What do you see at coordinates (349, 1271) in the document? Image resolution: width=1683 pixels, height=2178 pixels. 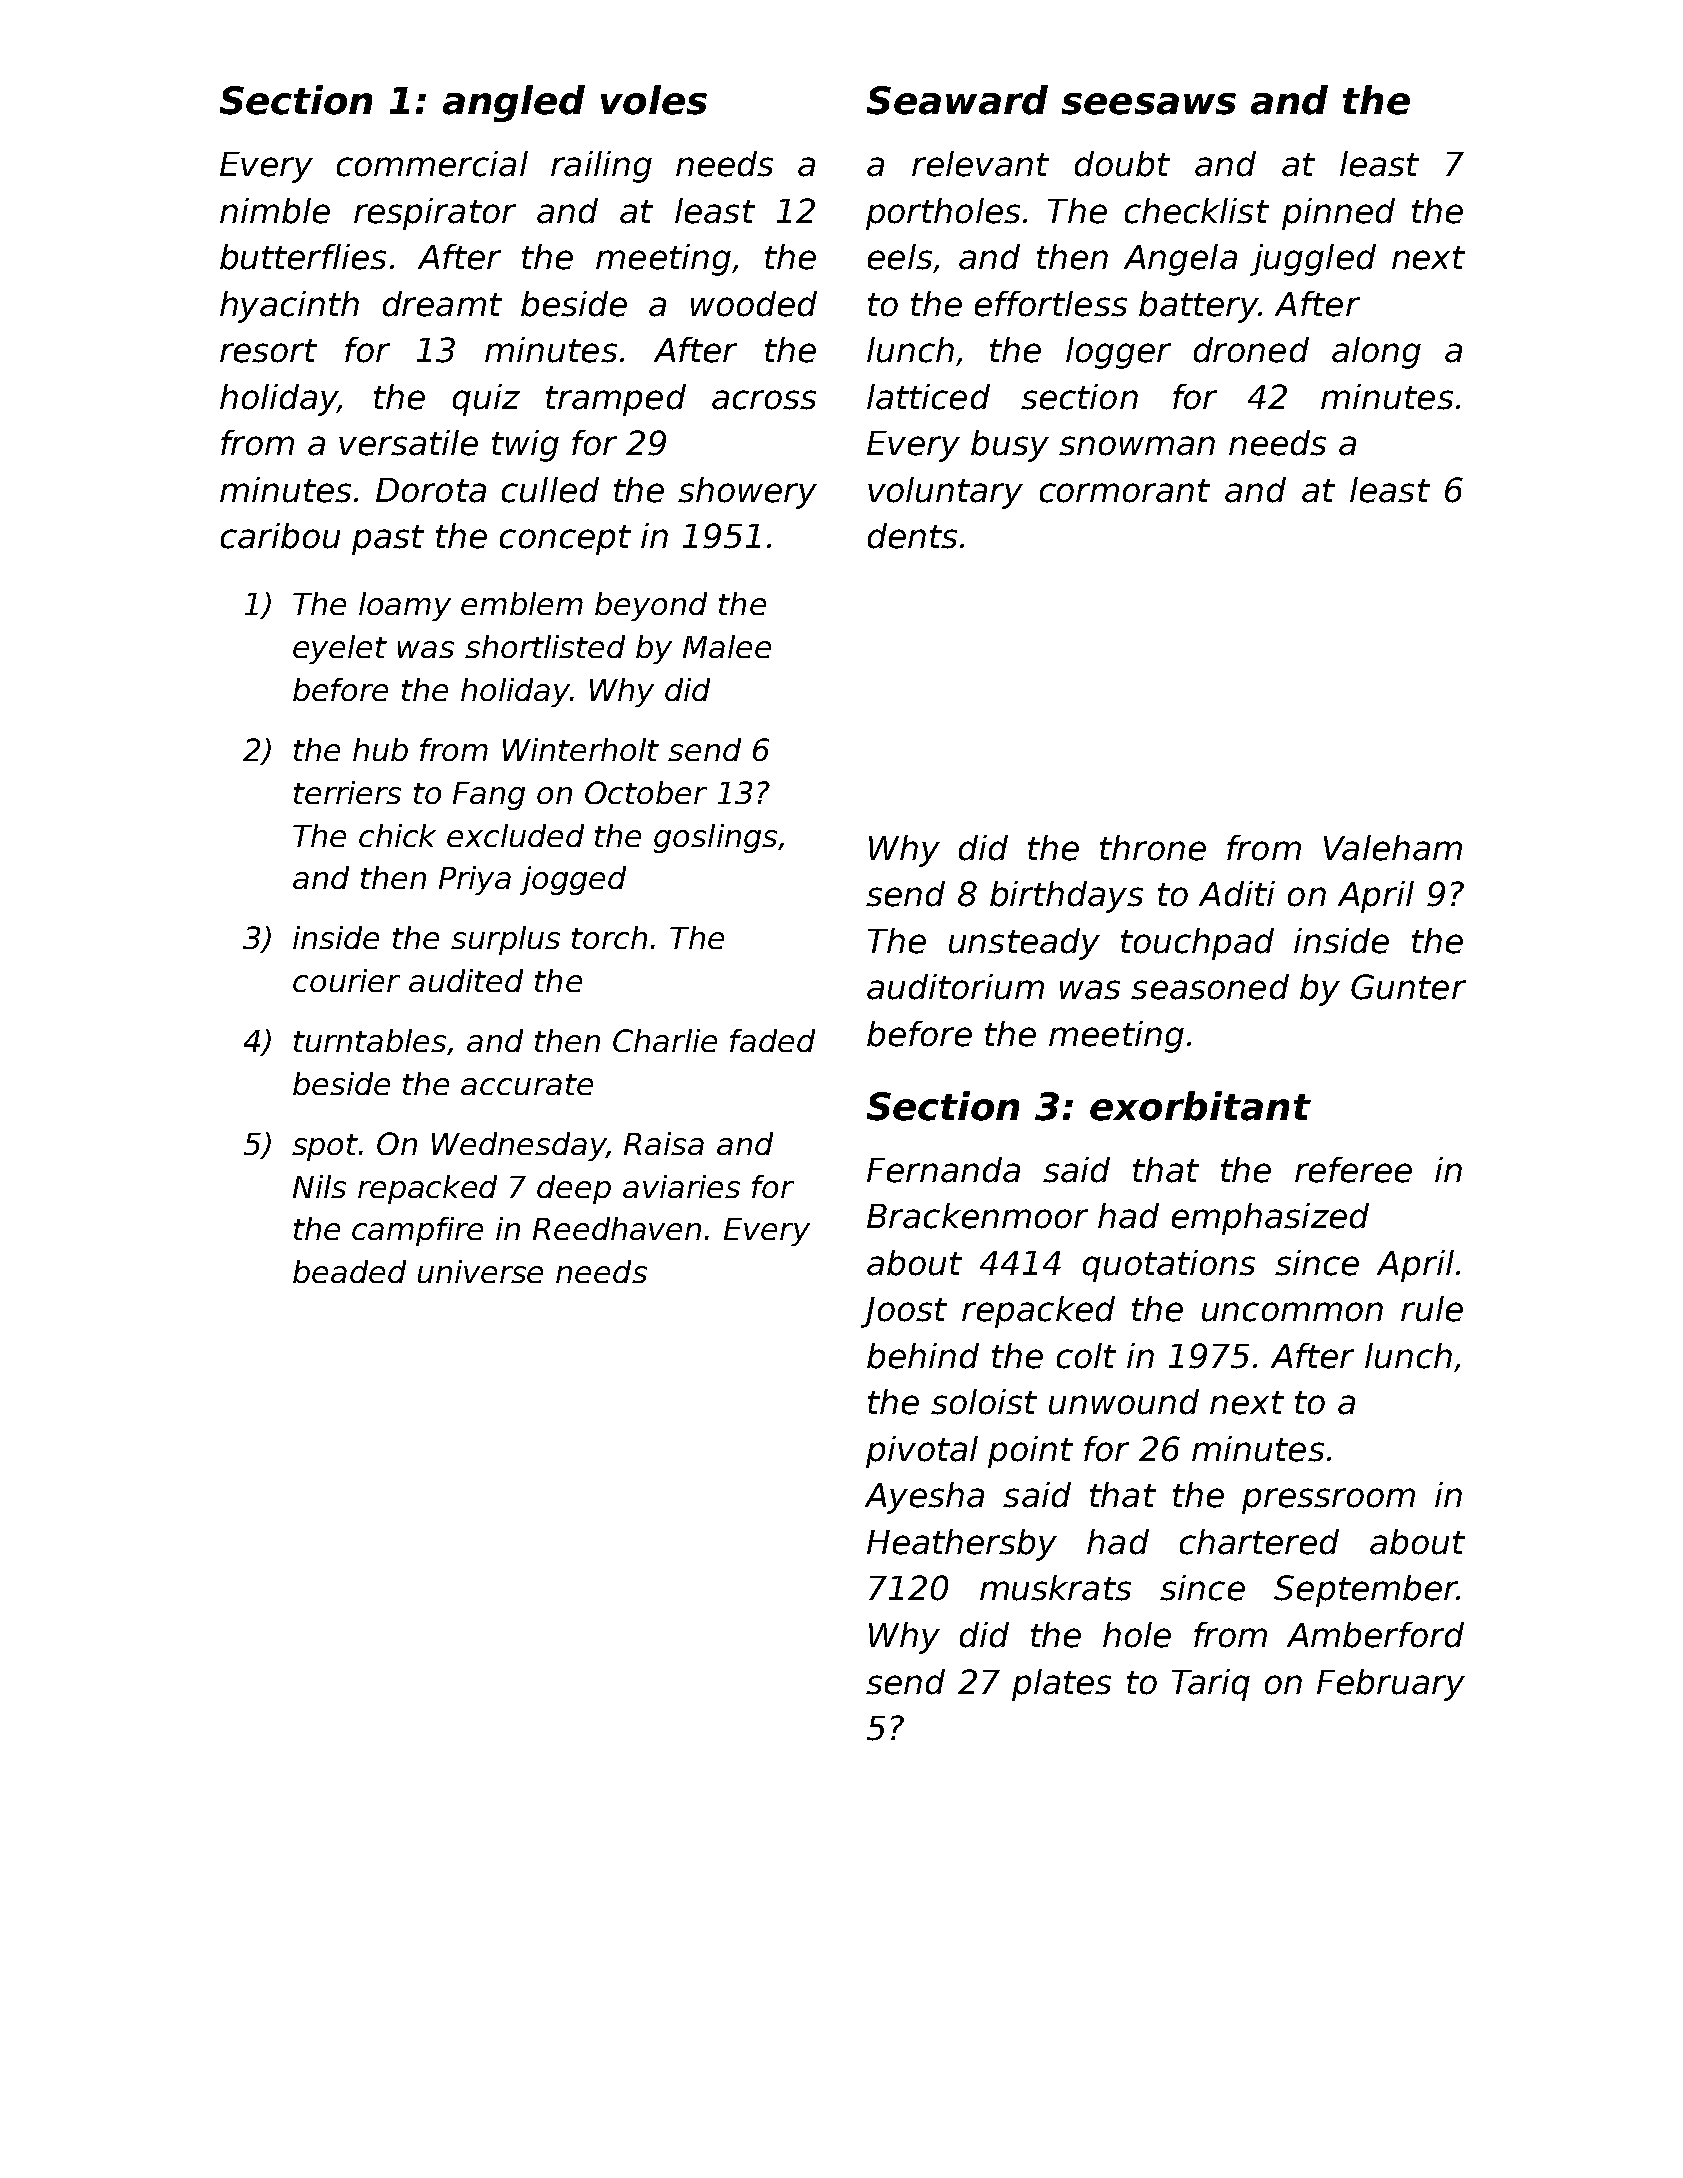 I see `beaded` at bounding box center [349, 1271].
